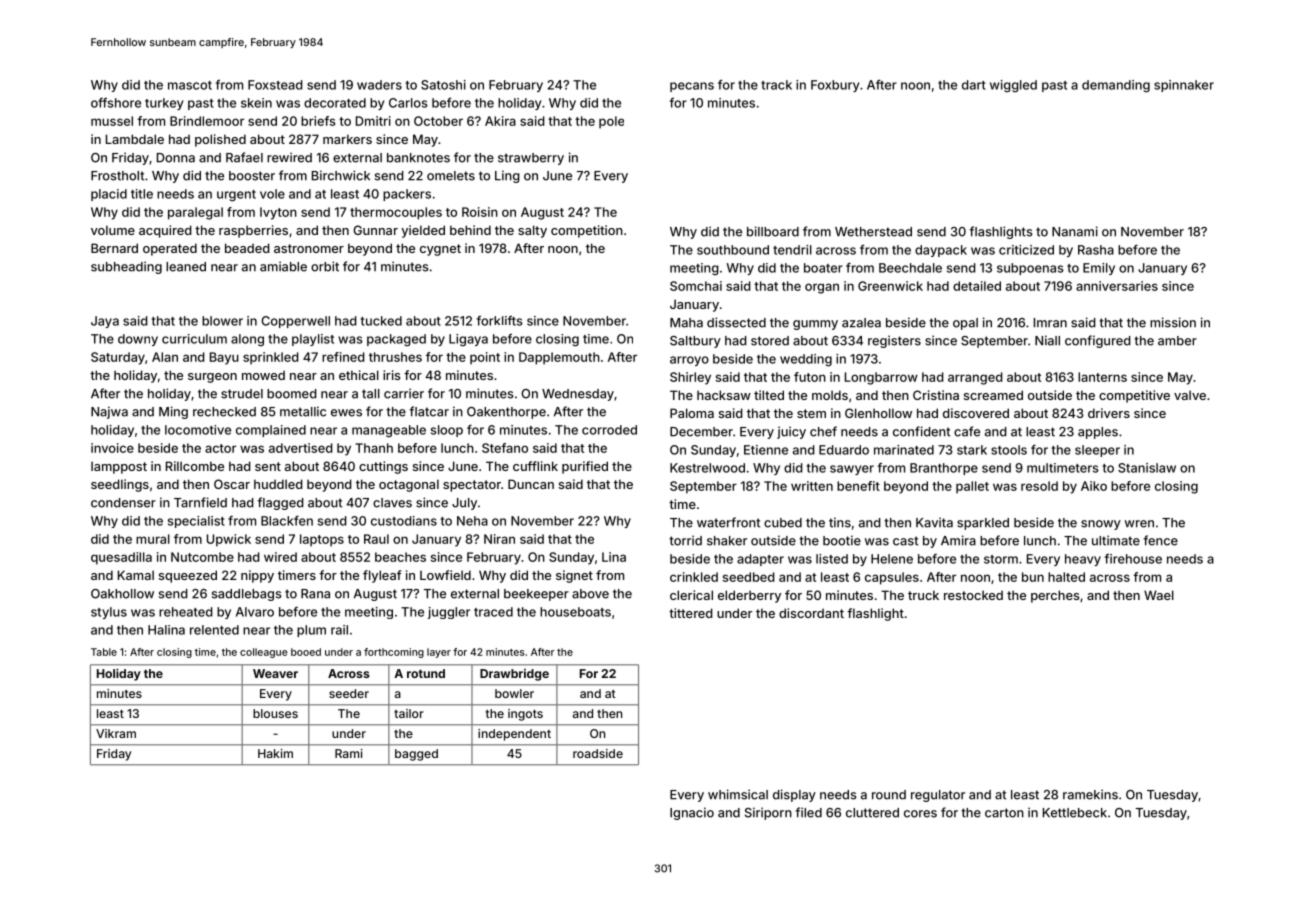 This screenshot has height=924, width=1308. What do you see at coordinates (104, 652) in the screenshot?
I see `Table` at bounding box center [104, 652].
